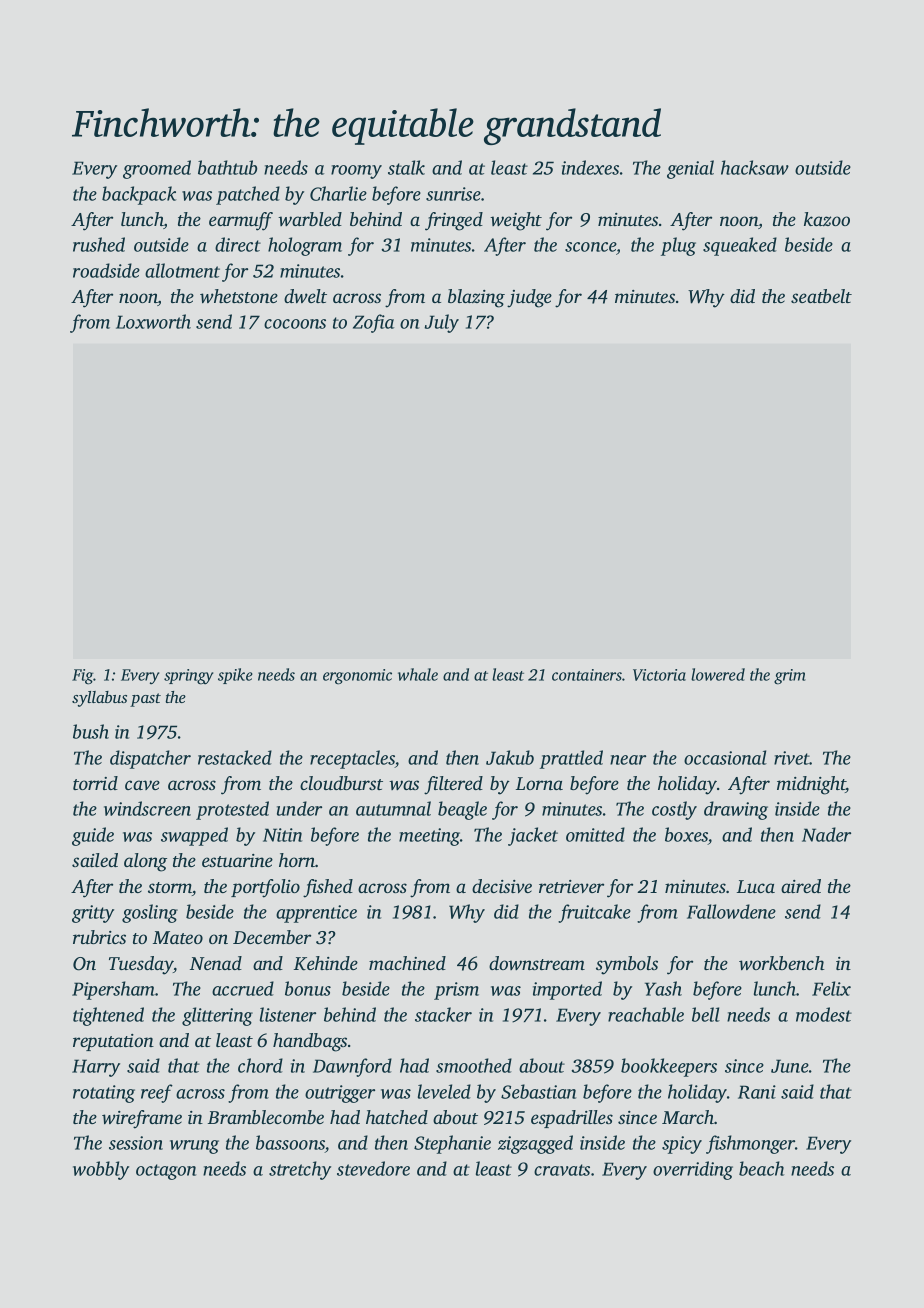 This page has height=1308, width=924. Describe the element at coordinates (827, 219) in the page. I see `kazoo` at that location.
